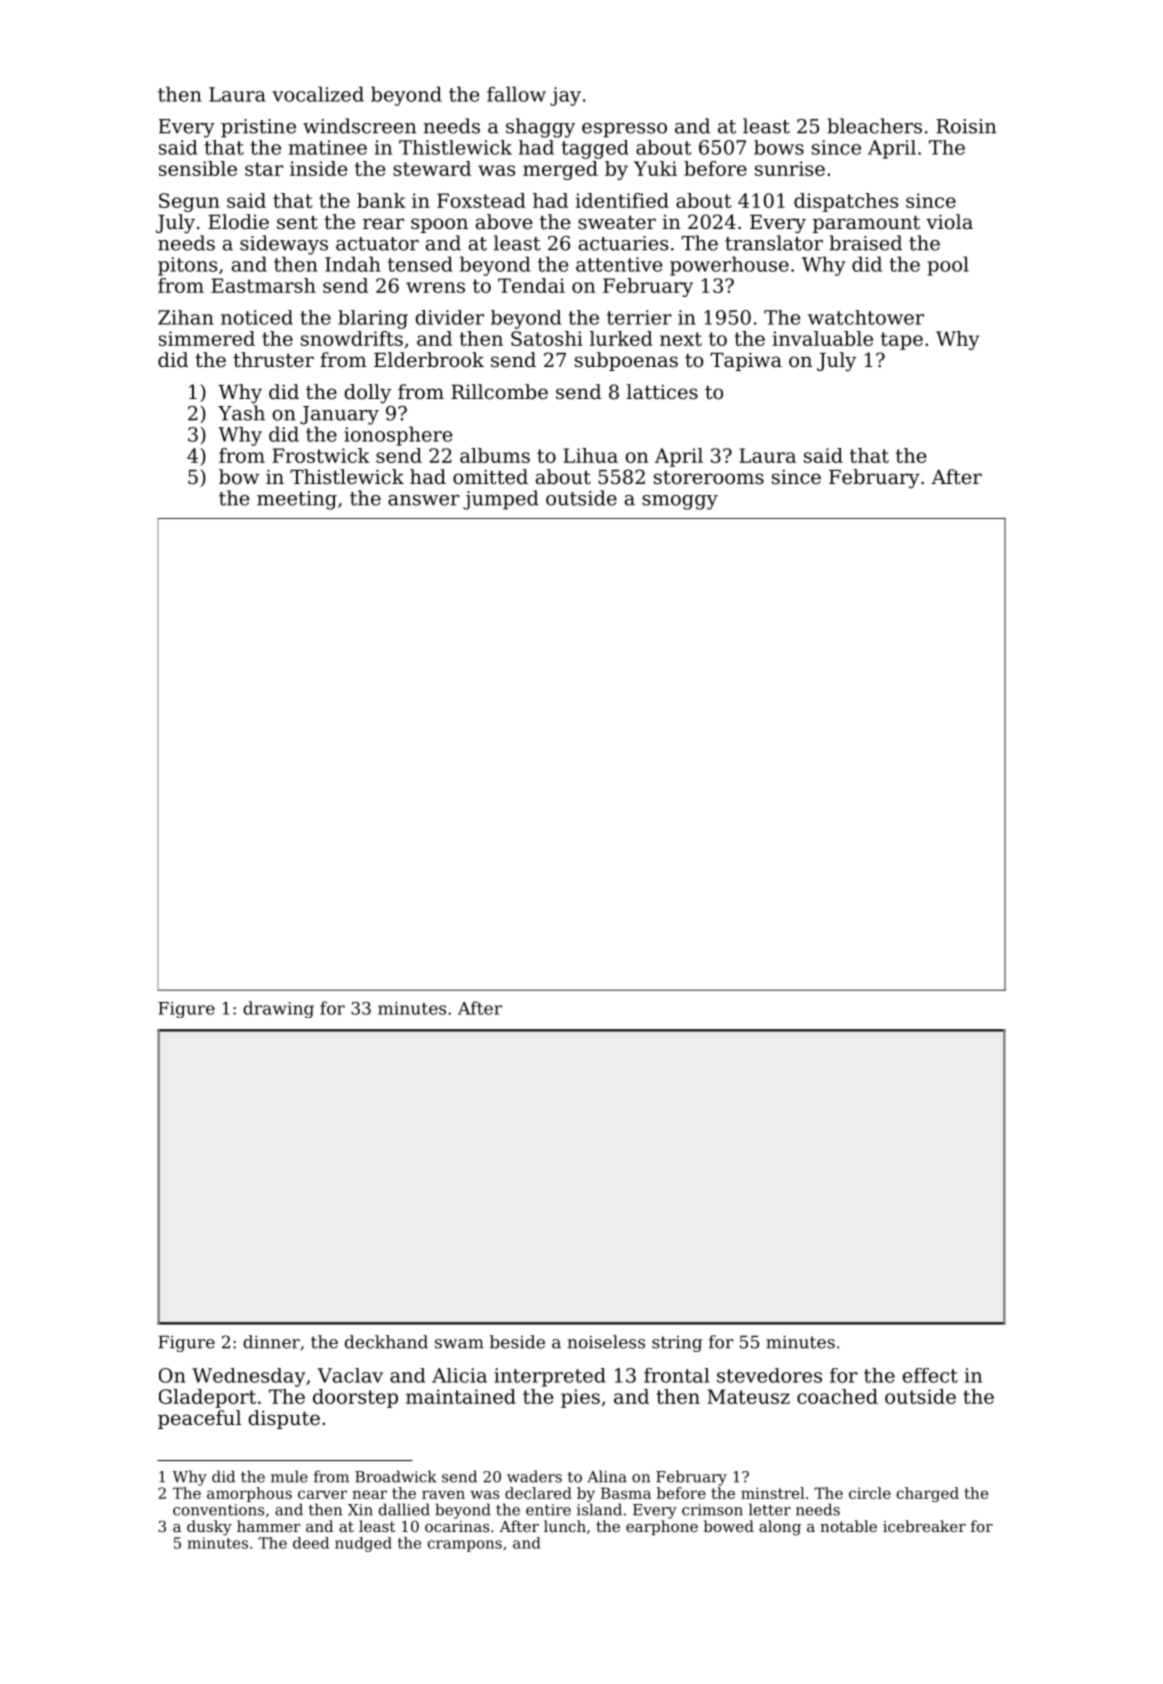  Describe the element at coordinates (209, 1528) in the document. I see `dusky` at that location.
